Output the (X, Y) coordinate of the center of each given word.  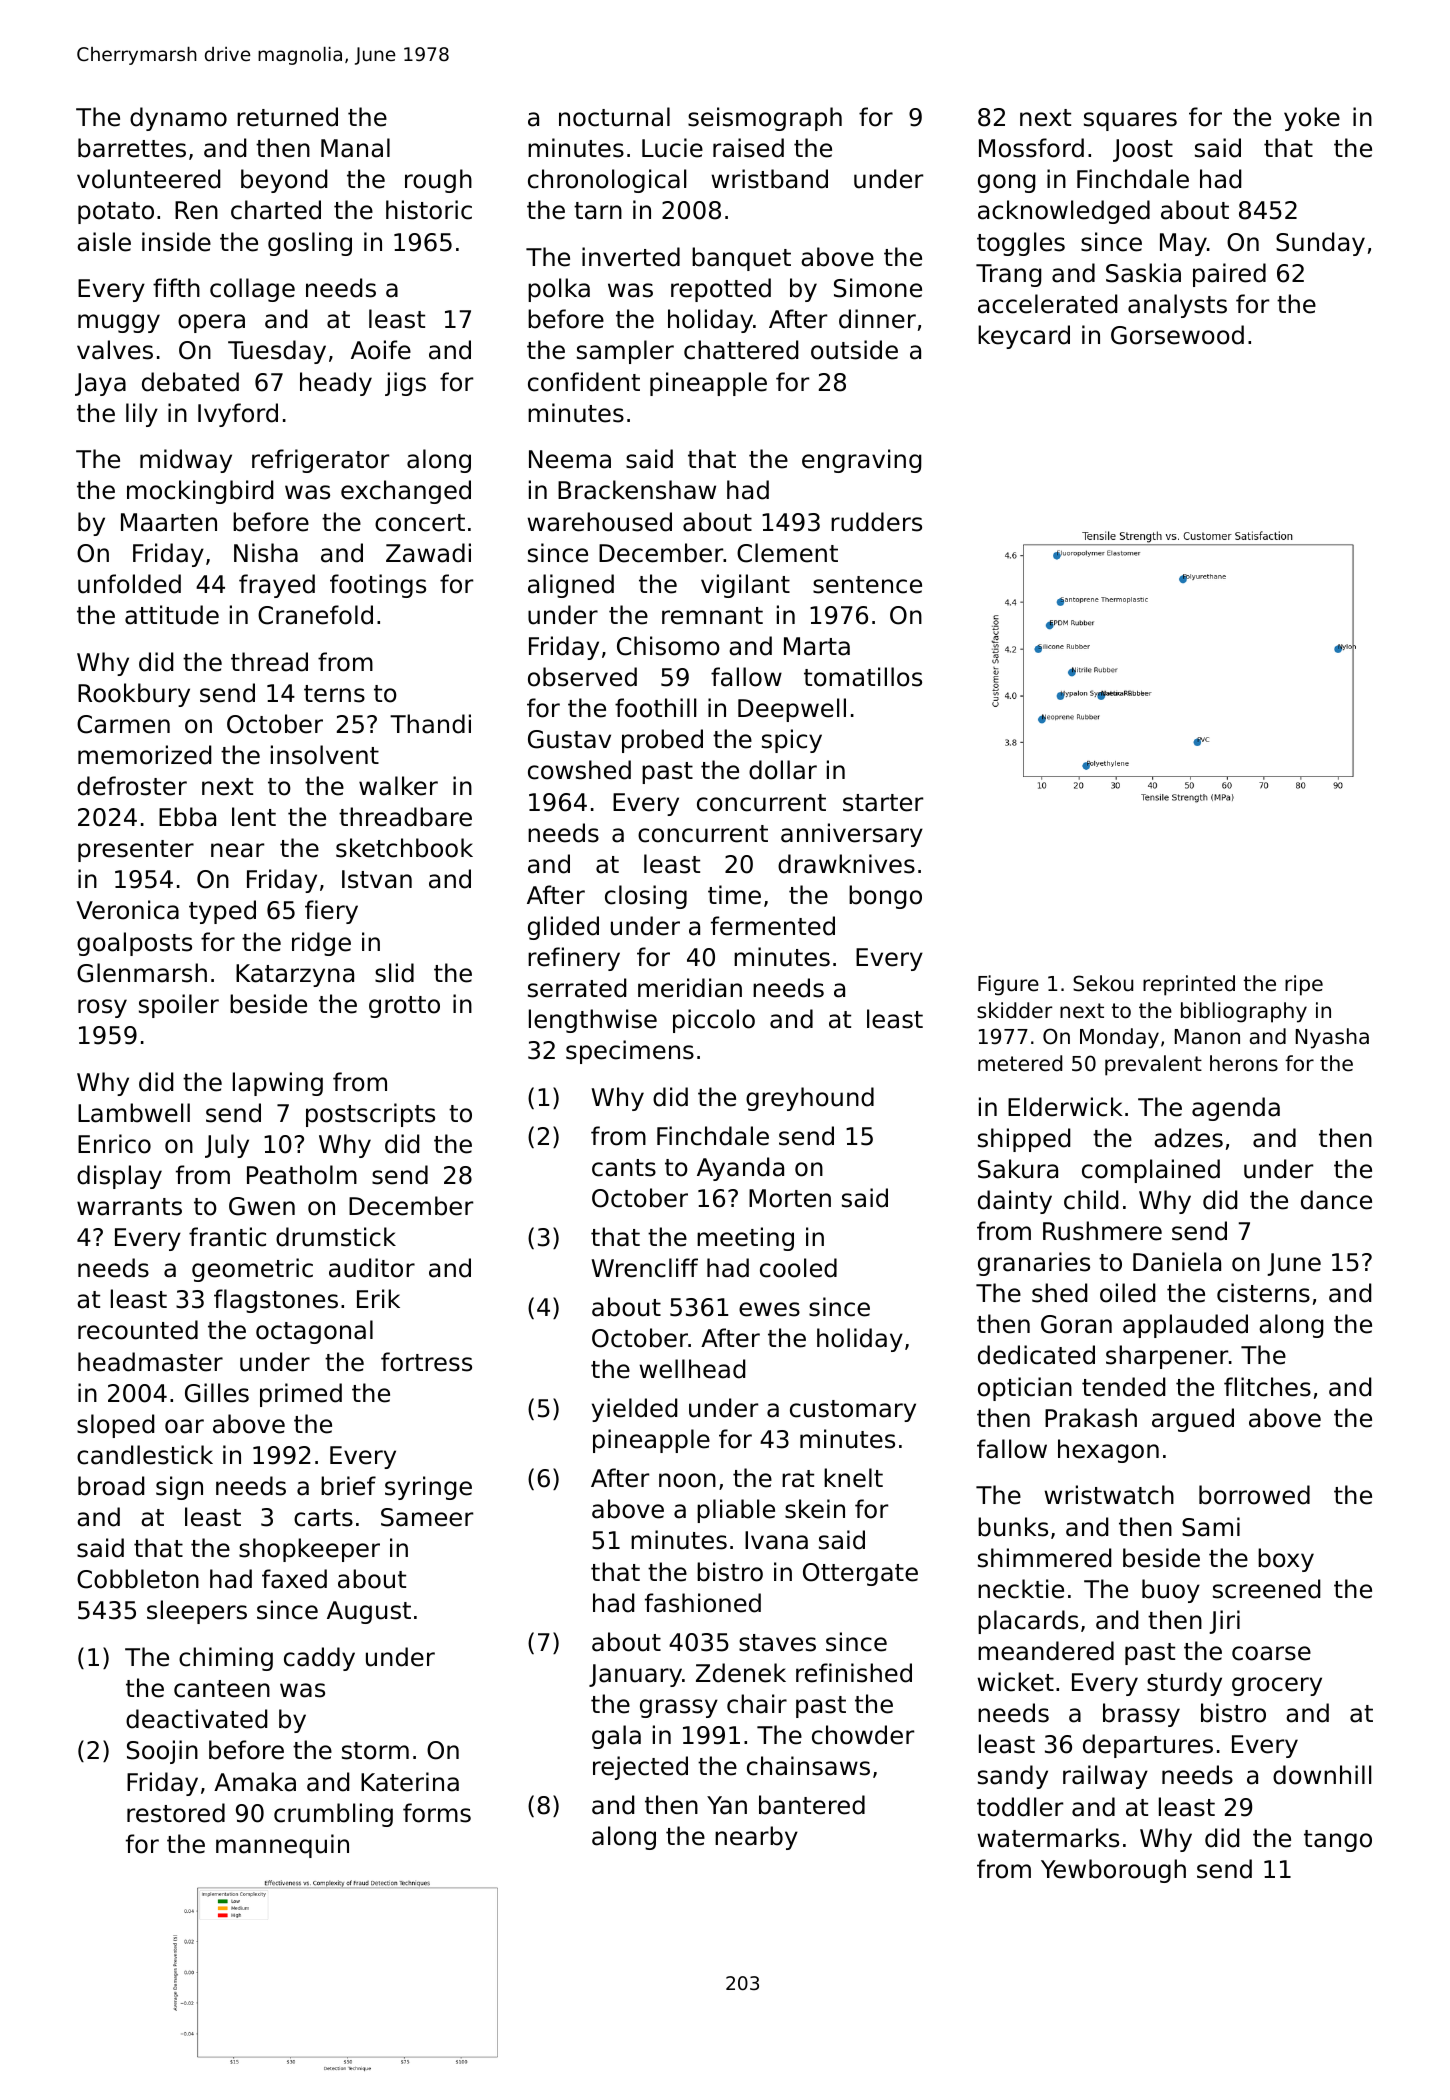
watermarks (1048, 1838)
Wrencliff (645, 1268)
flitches (1267, 1387)
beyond (284, 181)
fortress (426, 1362)
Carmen (123, 724)
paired (1229, 275)
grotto (404, 1007)
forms (437, 1813)
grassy (679, 1708)
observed (582, 677)
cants (624, 1168)
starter (883, 803)
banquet (741, 259)
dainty (1015, 1202)
